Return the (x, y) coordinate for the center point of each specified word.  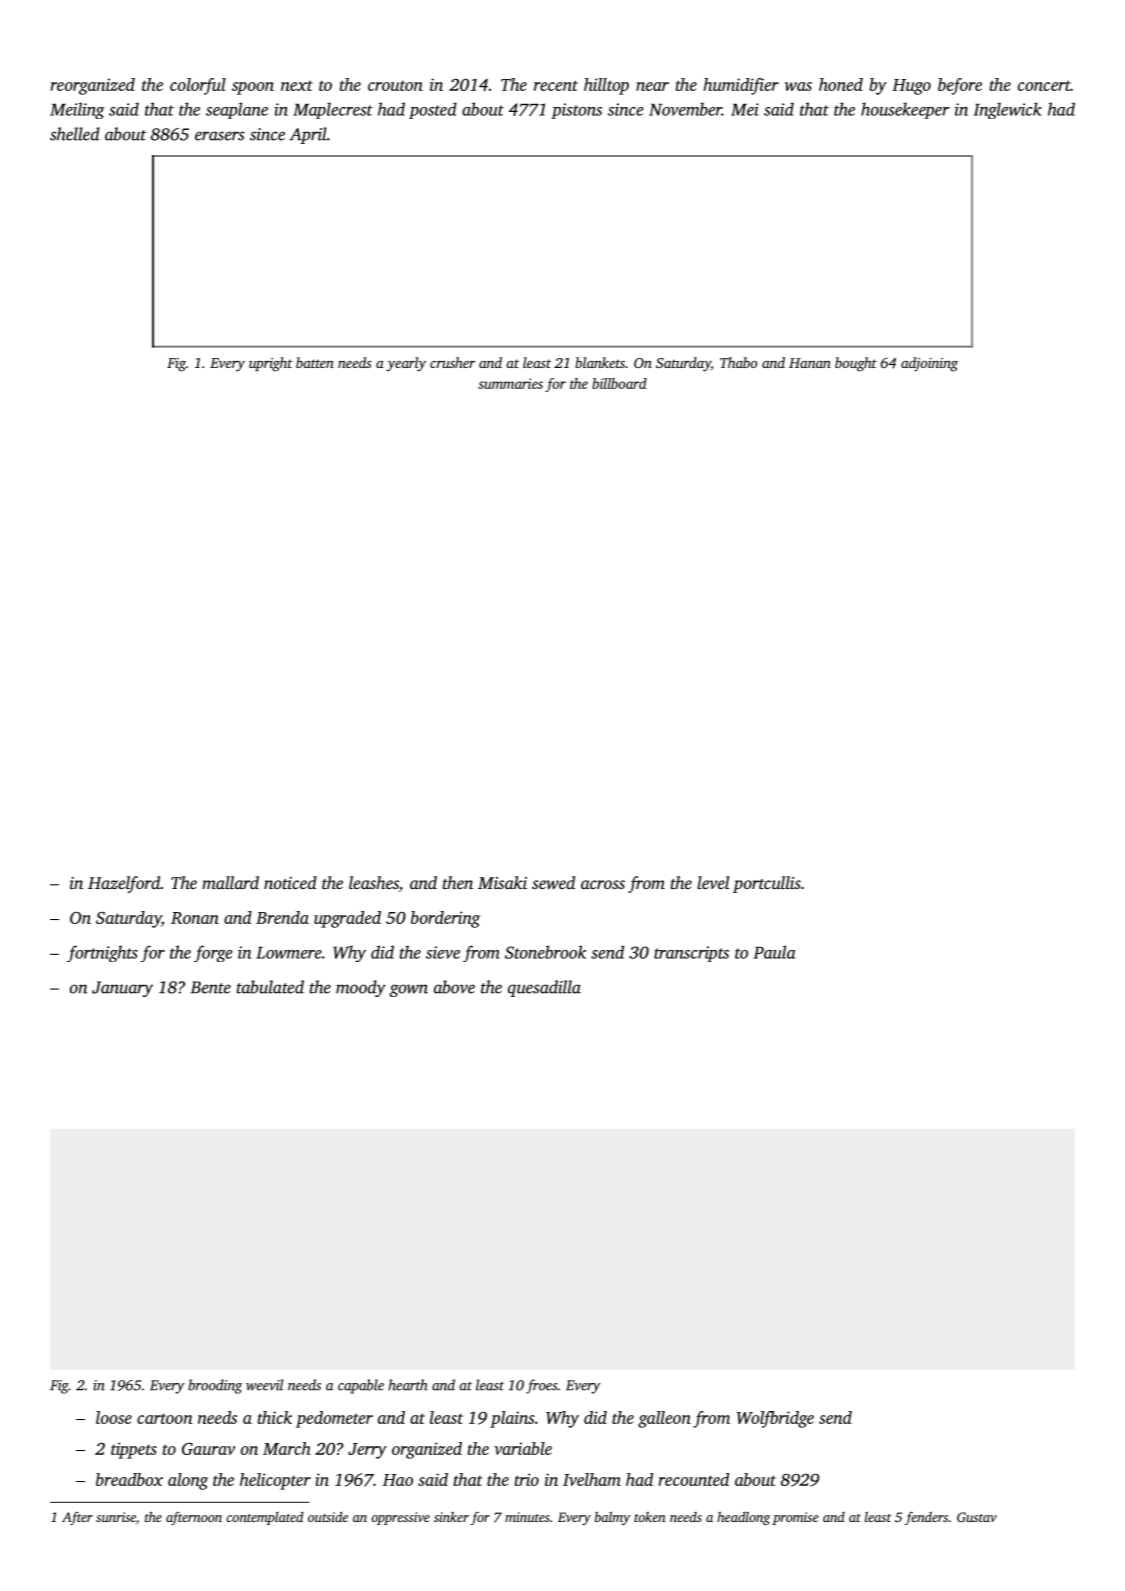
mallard (230, 882)
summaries (510, 383)
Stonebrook (545, 952)
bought (856, 364)
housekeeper (905, 110)
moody (361, 988)
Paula (774, 952)
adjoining (929, 364)
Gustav (977, 1517)
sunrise (116, 1517)
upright (271, 364)
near (652, 86)
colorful (198, 86)
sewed (553, 882)
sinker (451, 1517)
